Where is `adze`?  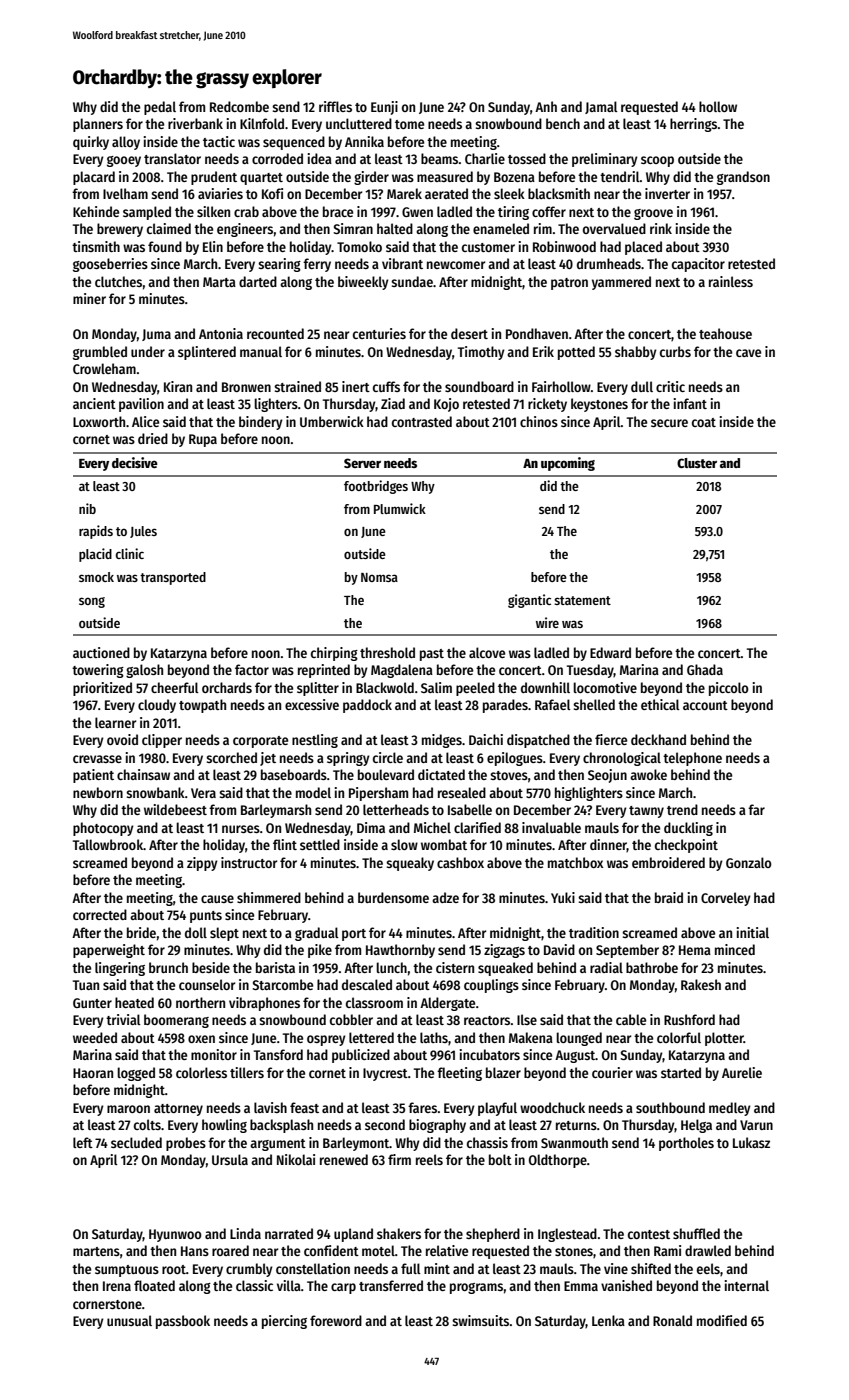
adze is located at coordinates (445, 897).
